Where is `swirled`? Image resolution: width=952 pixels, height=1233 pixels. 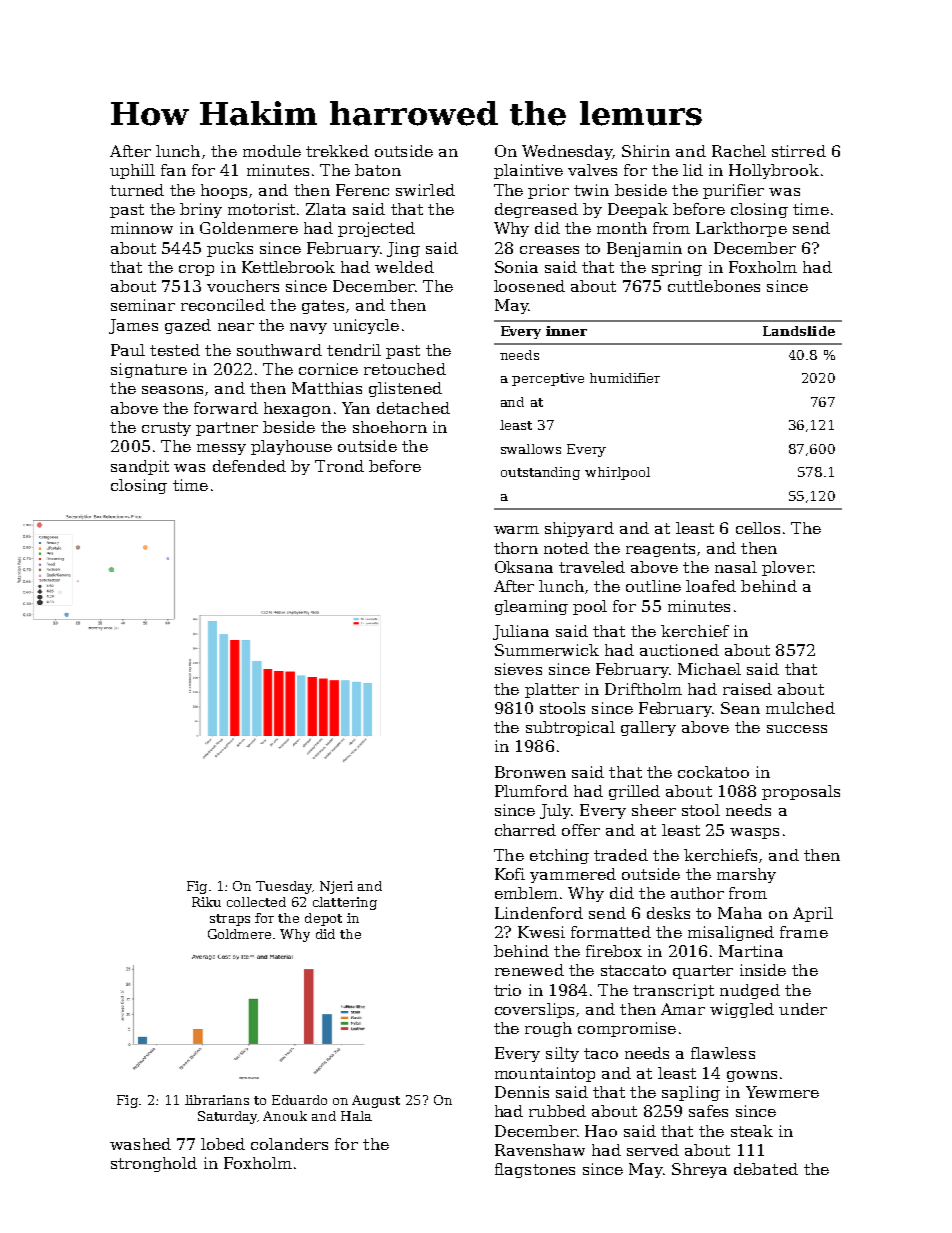
swirled is located at coordinates (425, 190).
